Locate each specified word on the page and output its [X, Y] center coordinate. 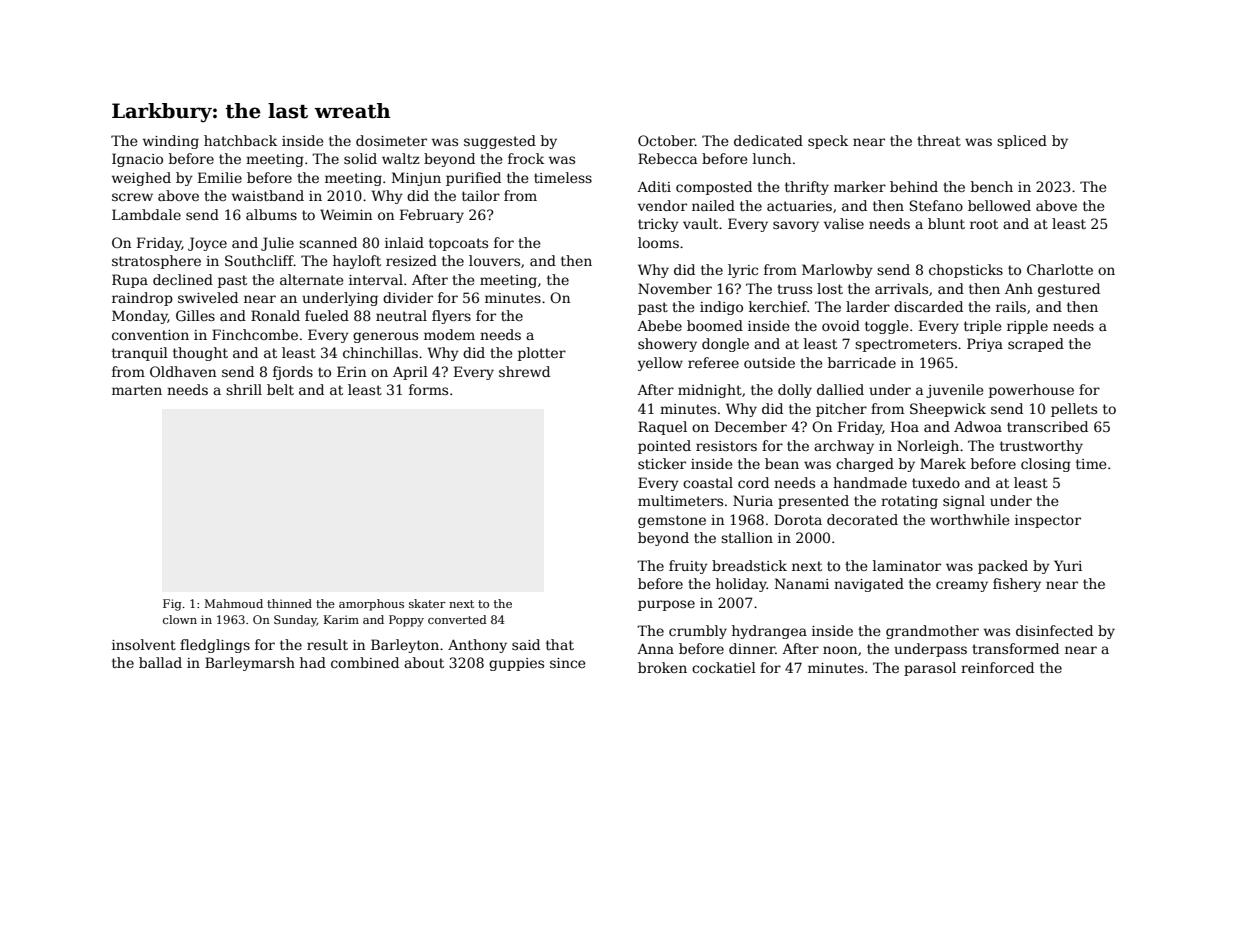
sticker [662, 463]
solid [360, 158]
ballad [160, 662]
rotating [909, 502]
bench [992, 186]
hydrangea [769, 632]
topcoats [458, 244]
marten [137, 390]
